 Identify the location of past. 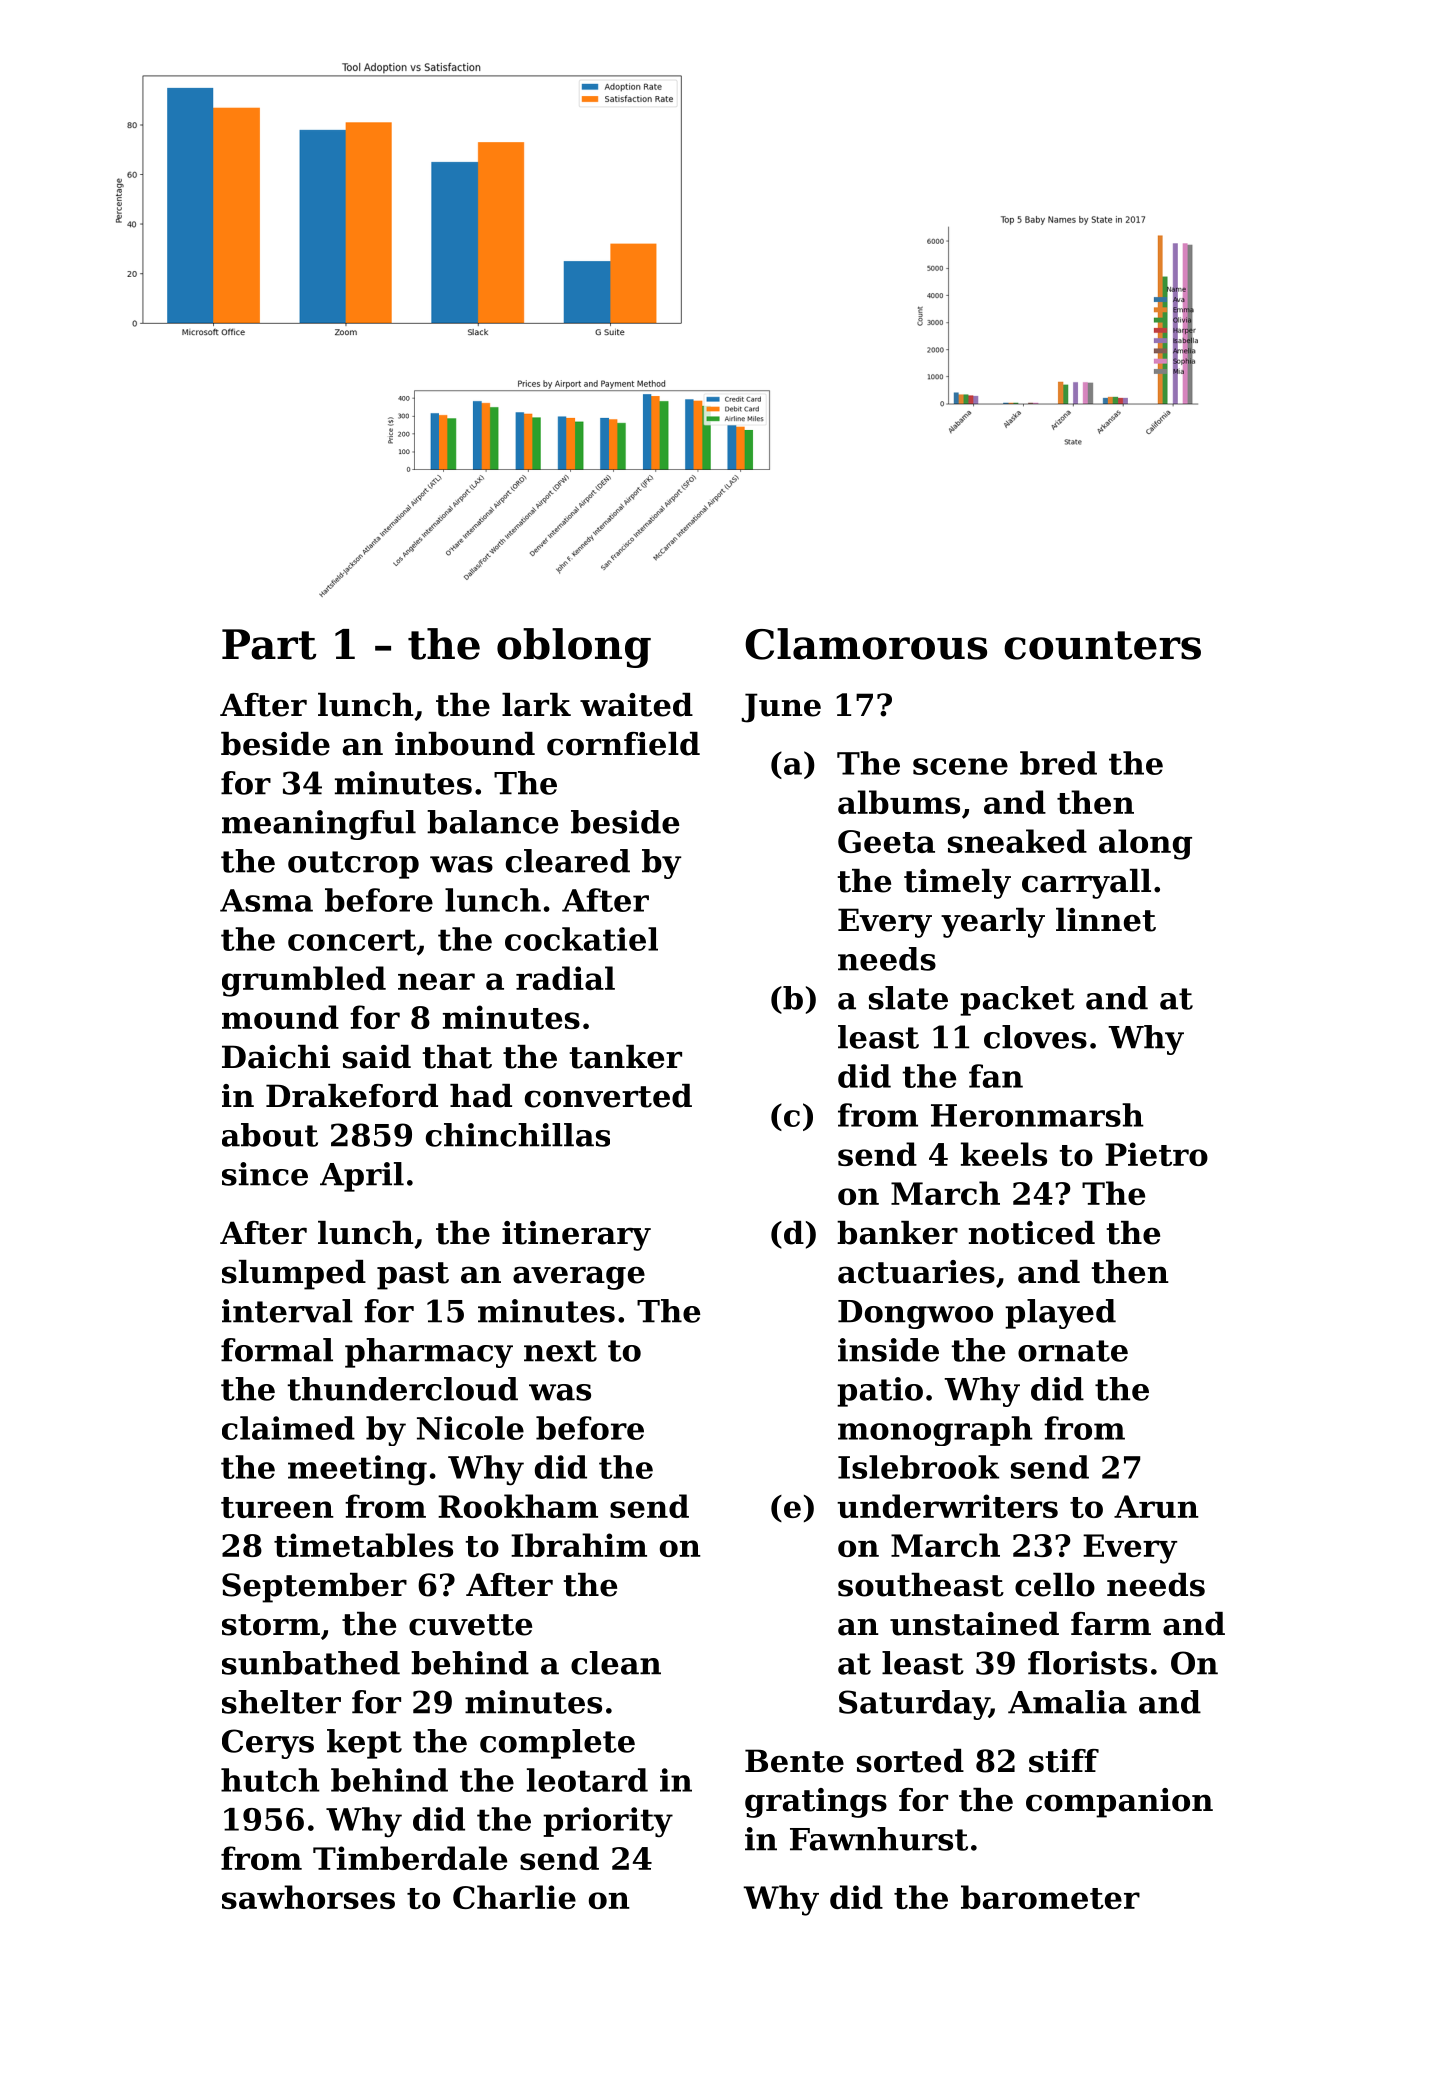
(413, 1276).
